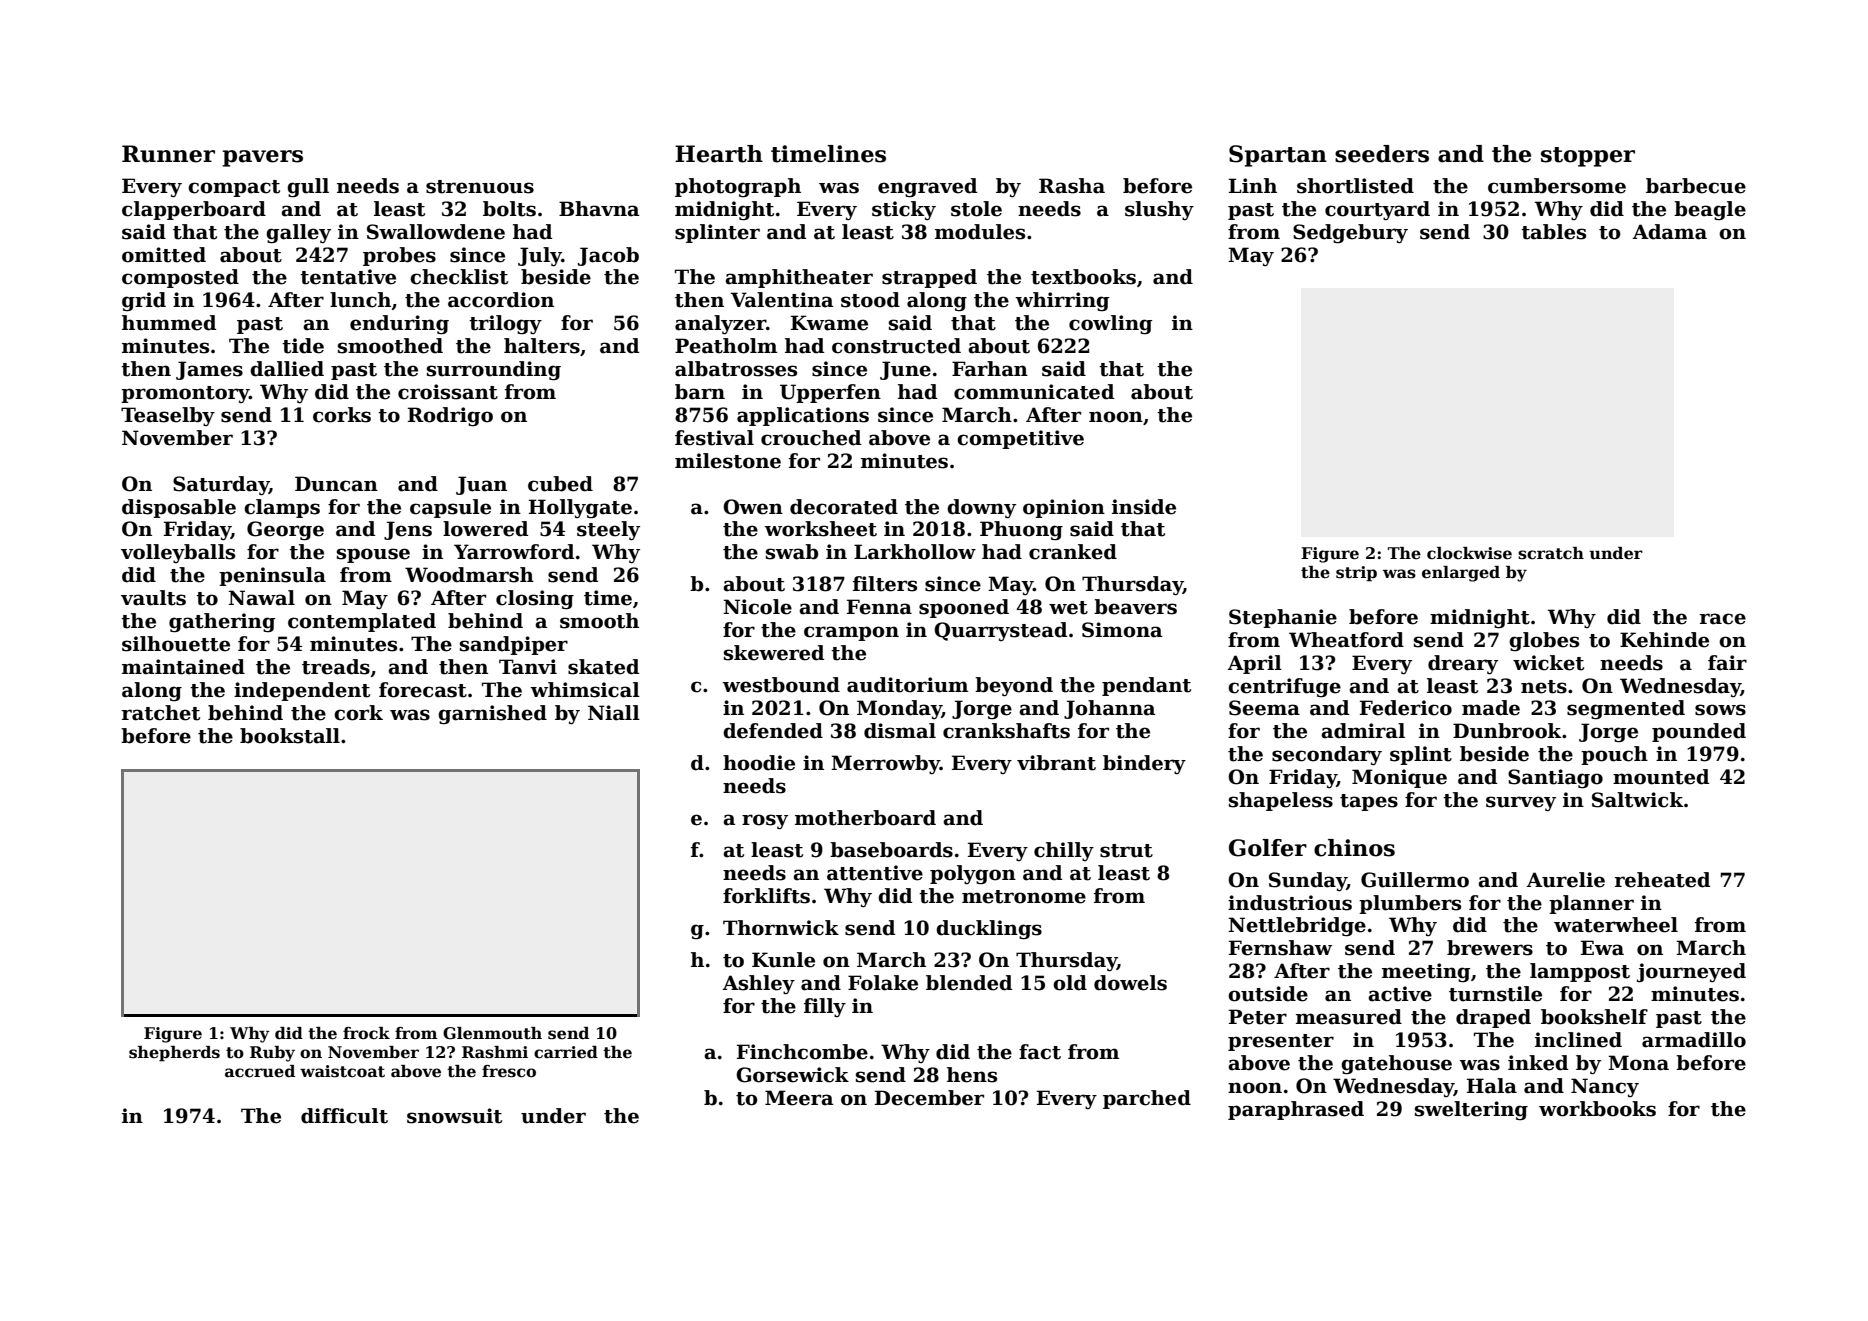 The height and width of the screenshot is (1321, 1868). I want to click on scratch, so click(1551, 553).
